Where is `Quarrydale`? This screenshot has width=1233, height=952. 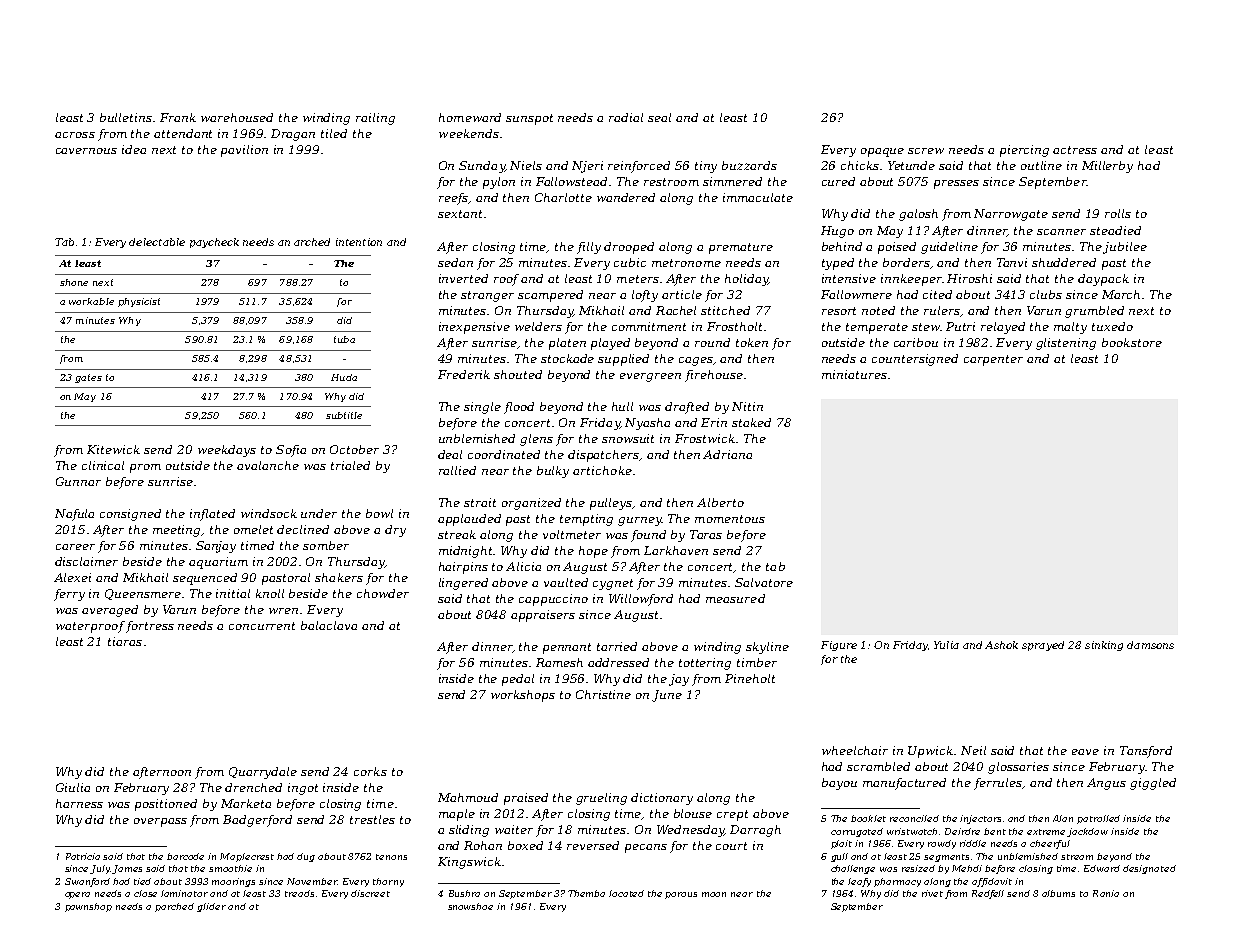
Quarrydale is located at coordinates (263, 773).
